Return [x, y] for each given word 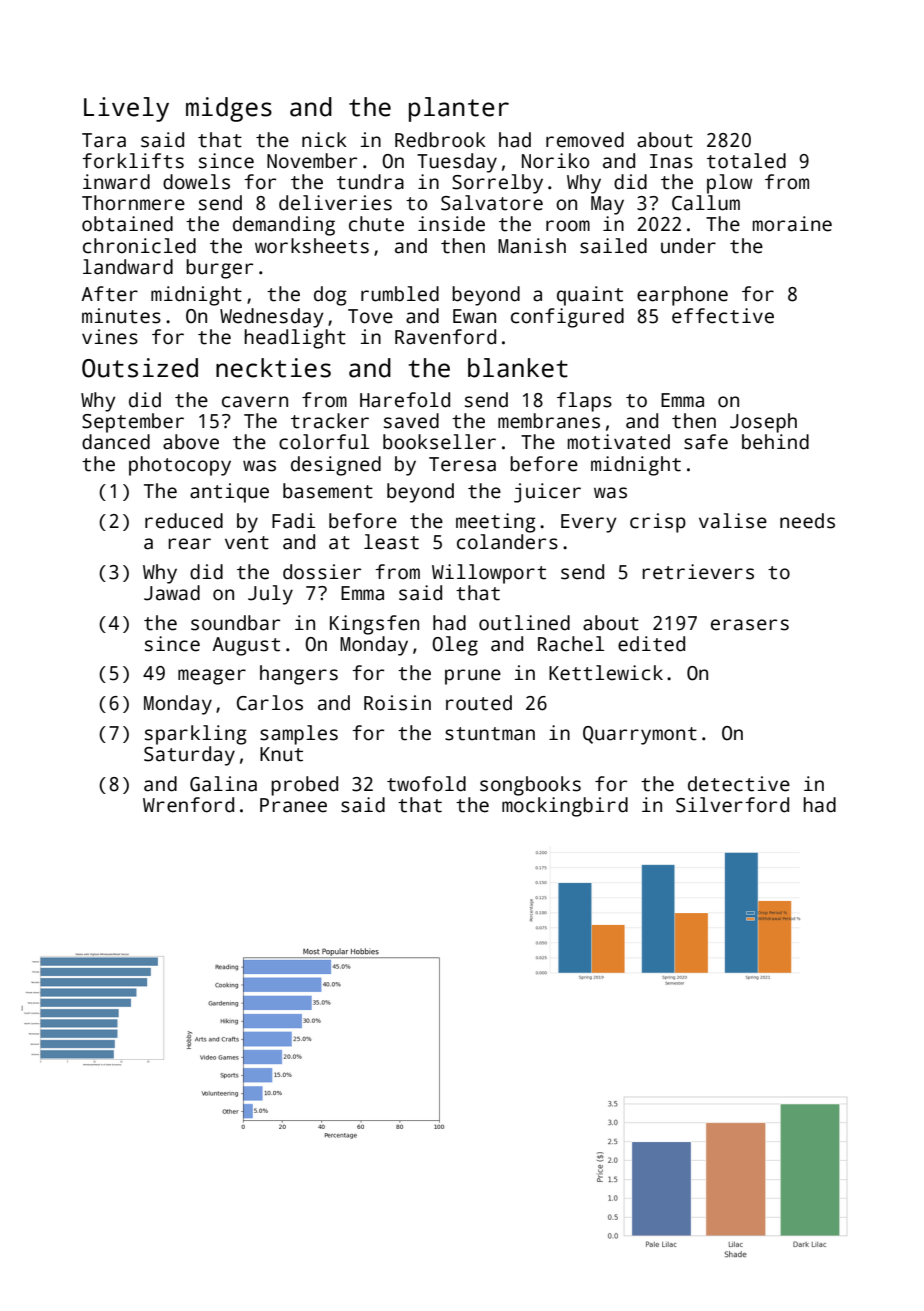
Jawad [172, 593]
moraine [792, 224]
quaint [590, 296]
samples [299, 735]
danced [116, 442]
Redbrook [440, 140]
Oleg [455, 646]
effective [723, 316]
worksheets [312, 246]
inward [116, 182]
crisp [658, 523]
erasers [750, 625]
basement [328, 491]
